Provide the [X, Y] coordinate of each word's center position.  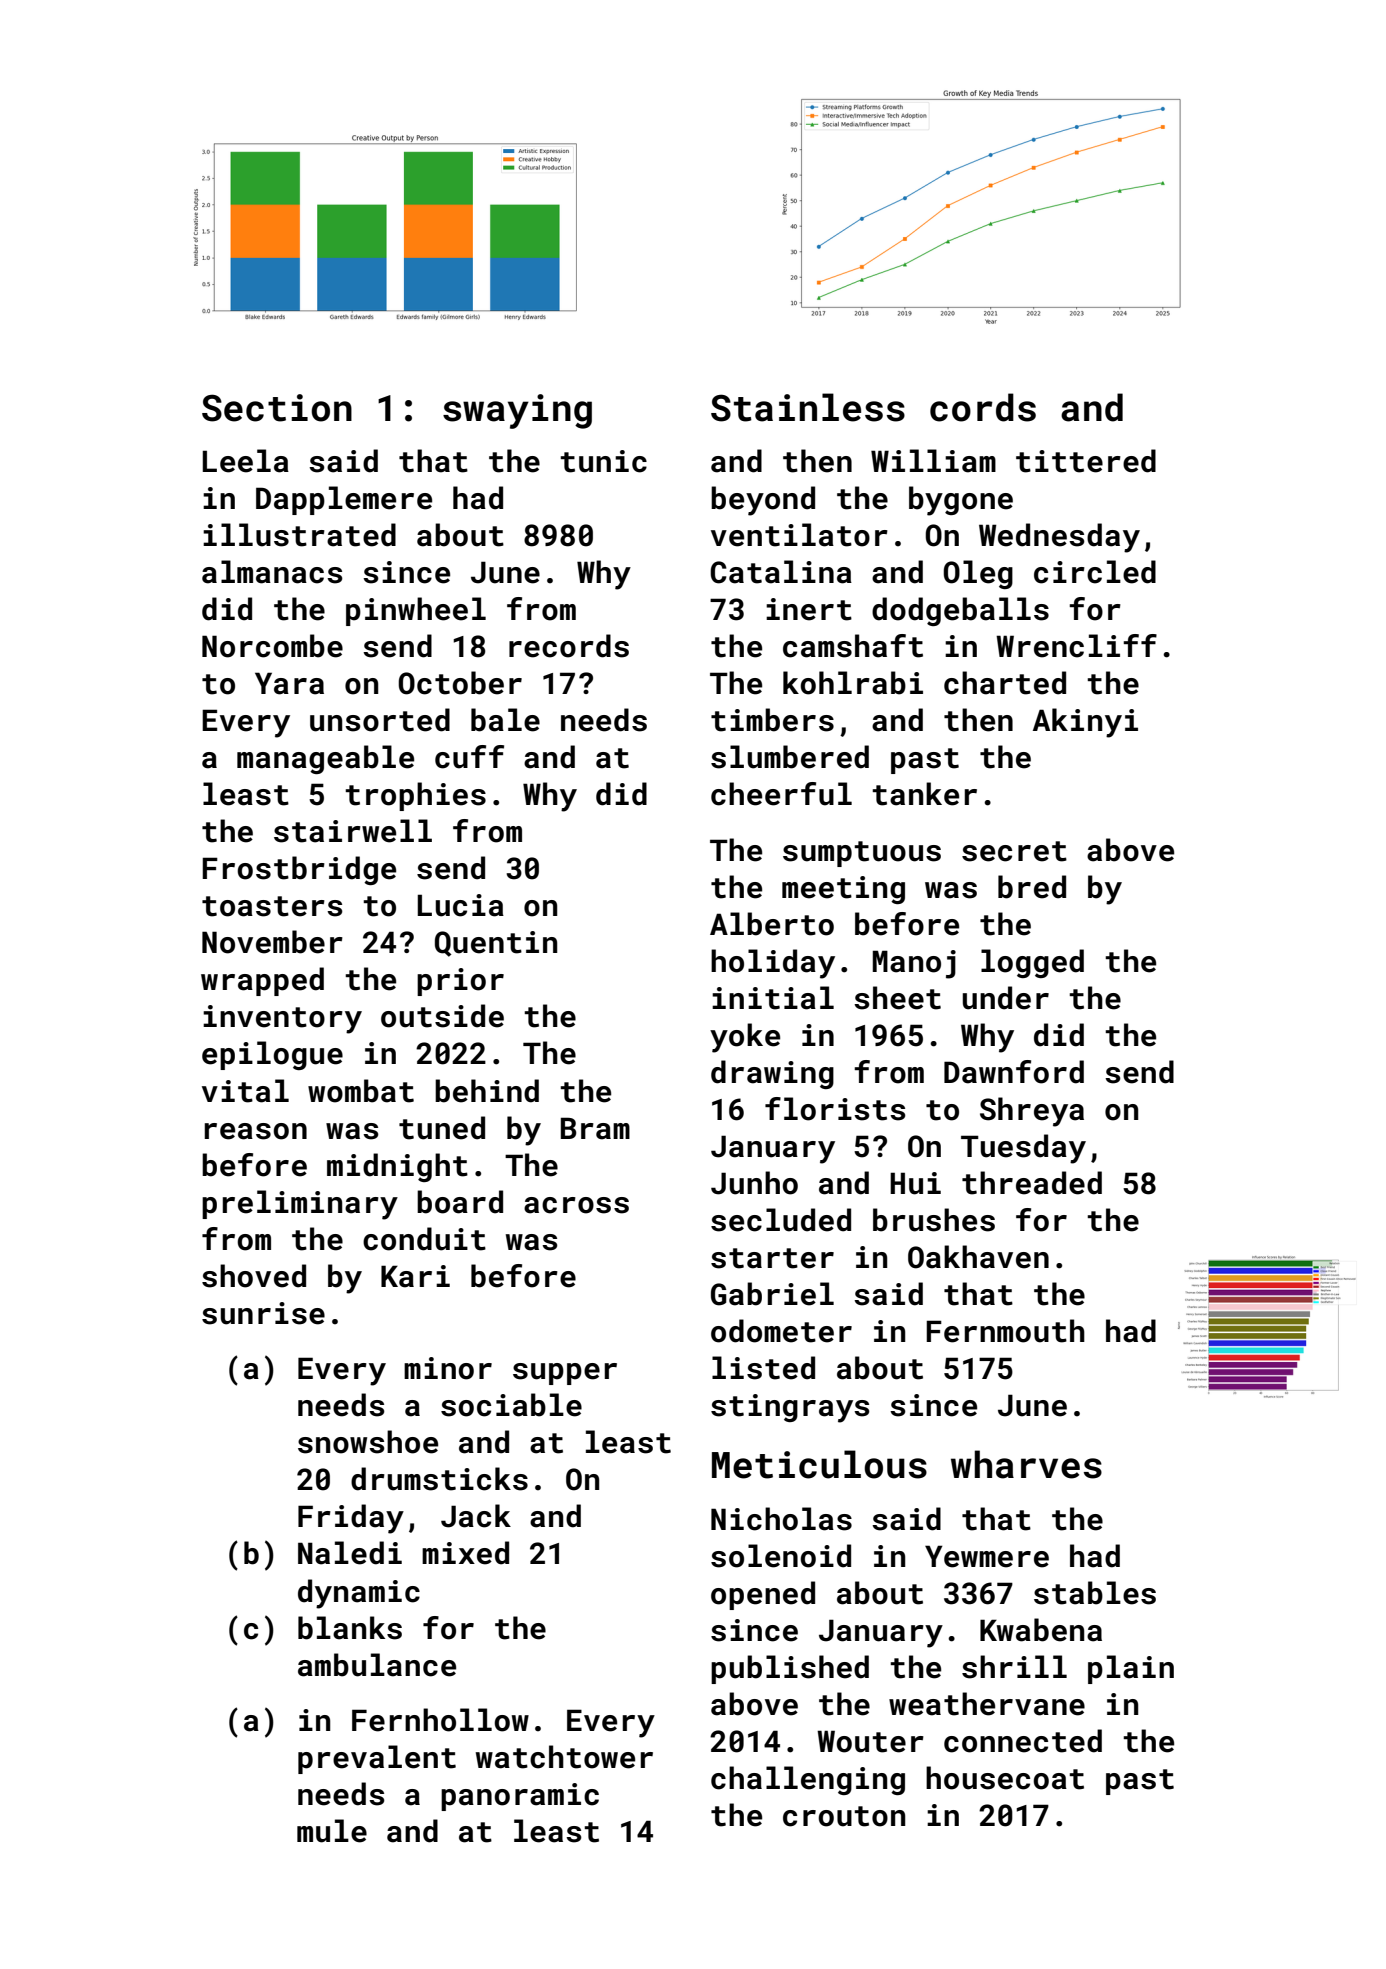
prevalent [377, 1759]
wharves [1026, 1464]
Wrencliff [1076, 646]
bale [505, 720]
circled [1095, 572]
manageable [325, 759]
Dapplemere [344, 500]
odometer [781, 1331]
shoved [254, 1276]
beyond [763, 501]
